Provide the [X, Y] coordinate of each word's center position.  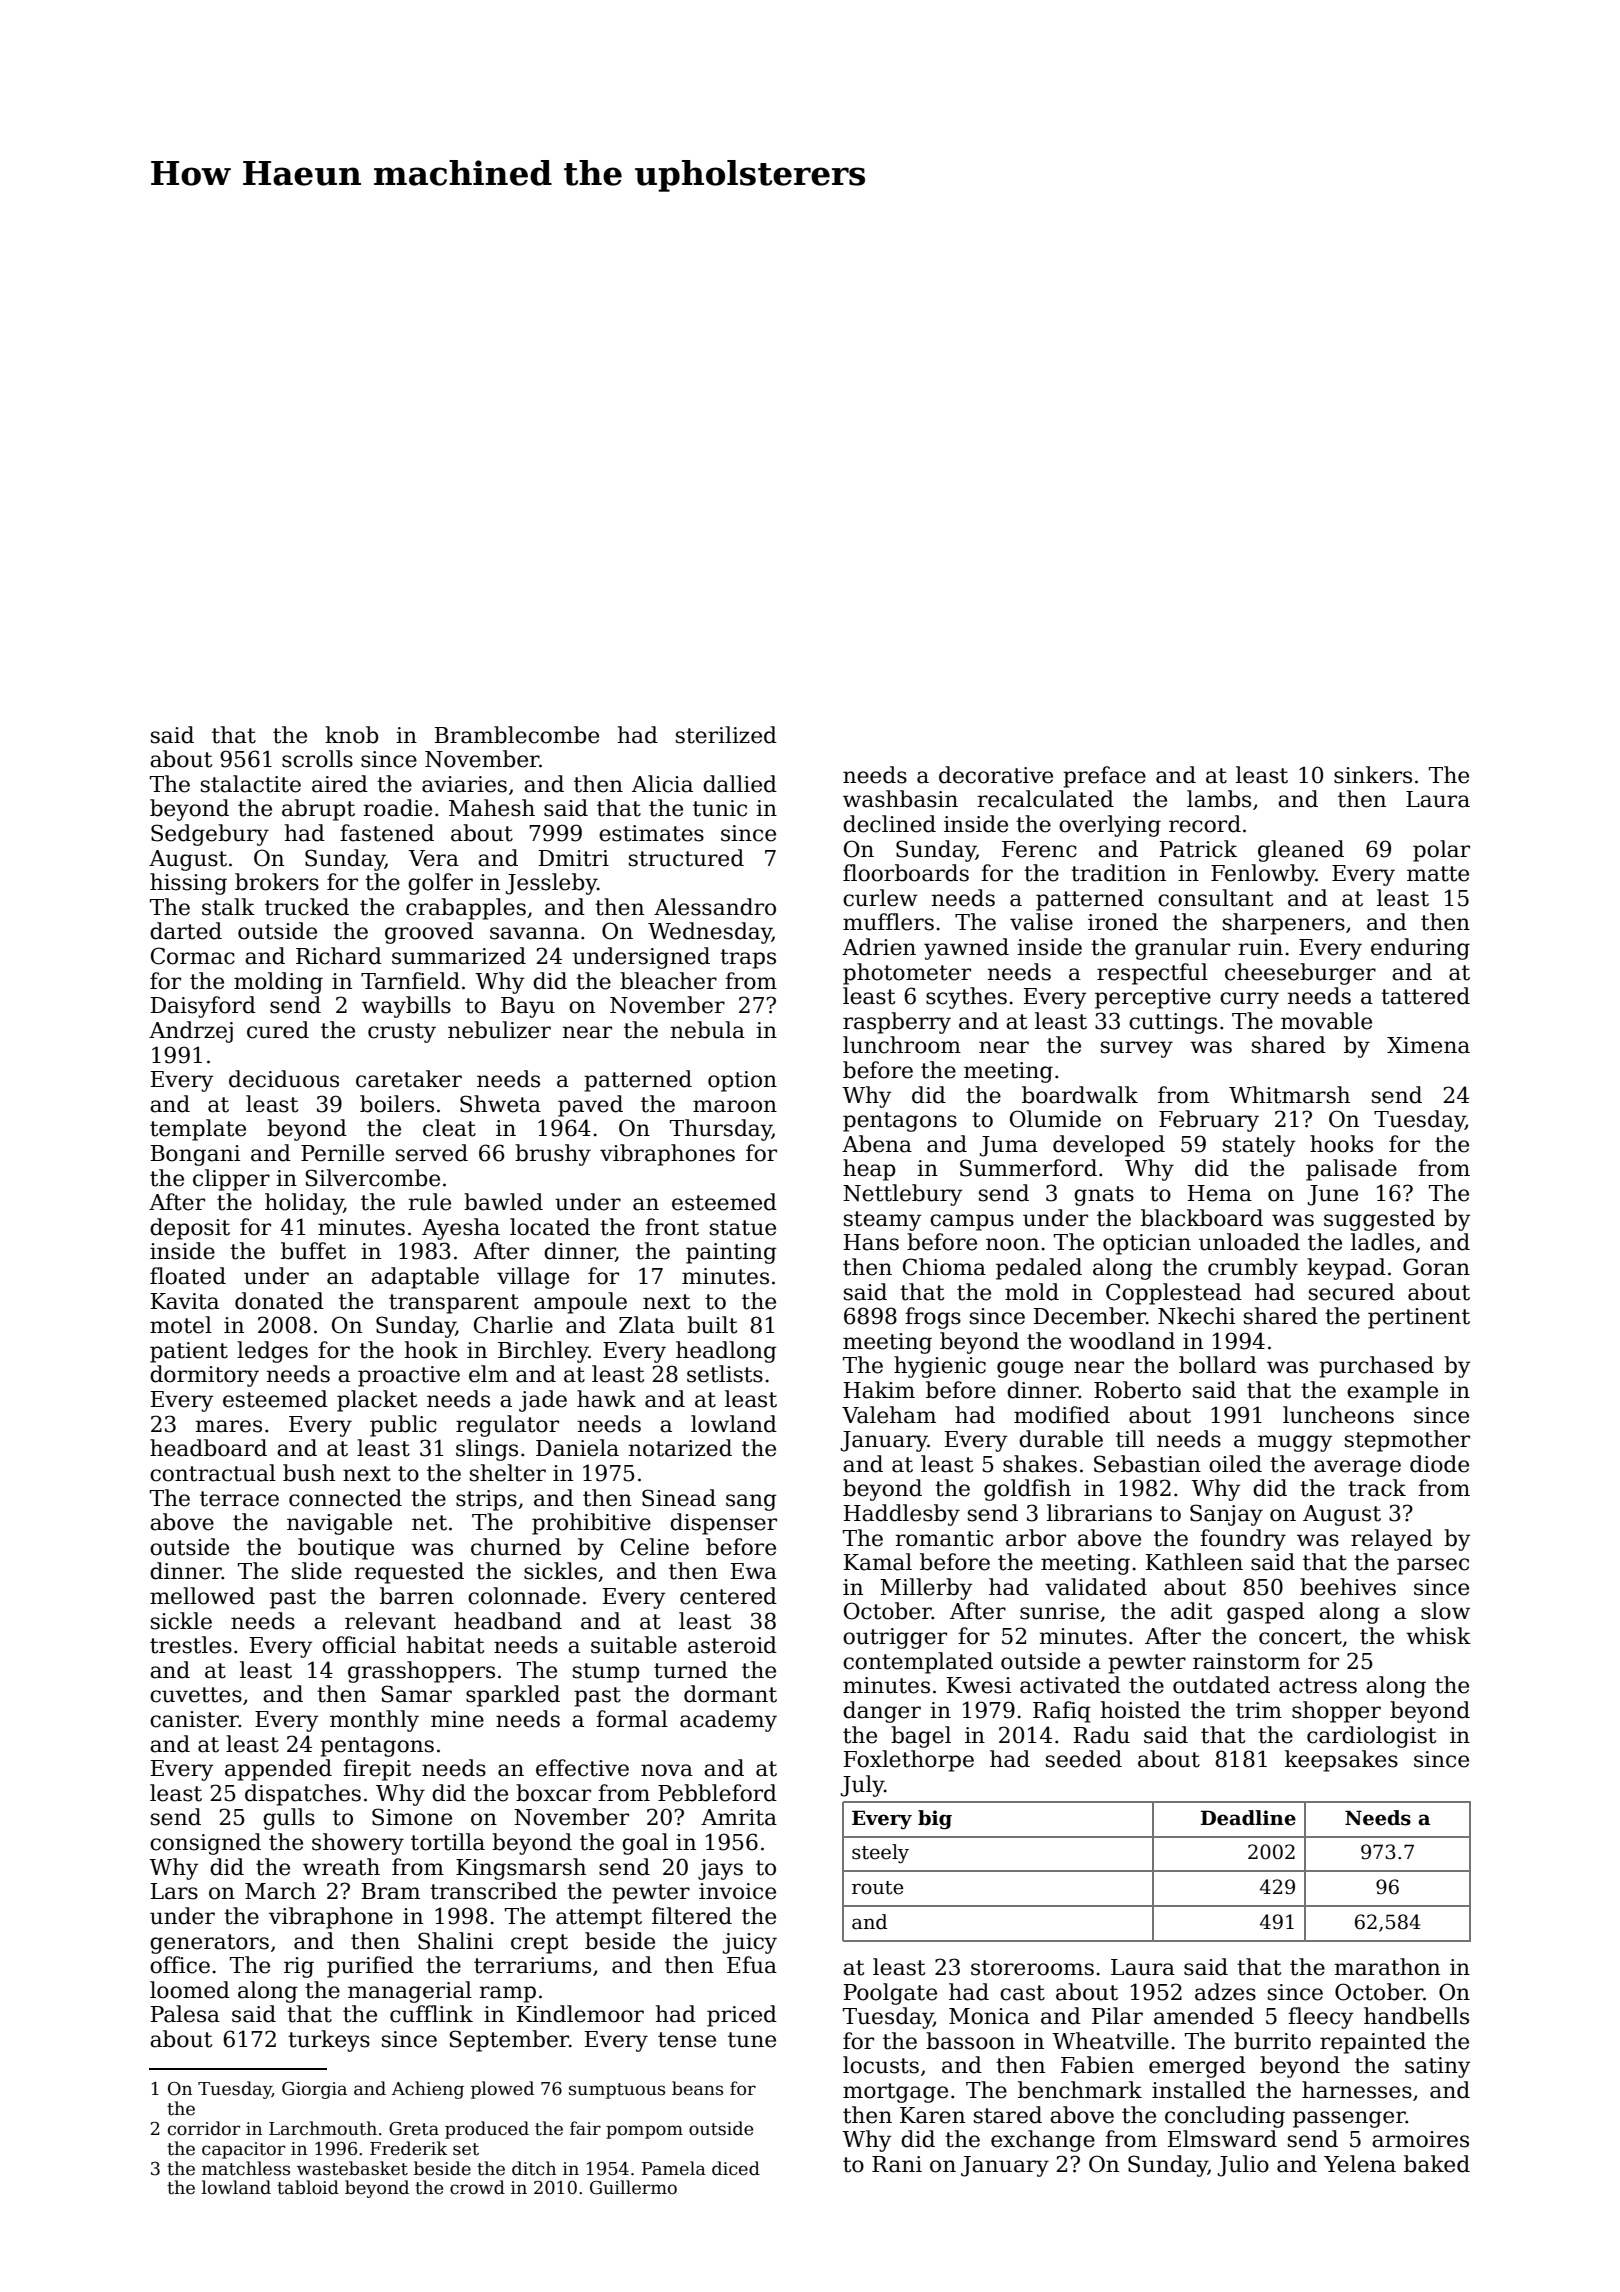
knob [352, 735]
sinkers [1373, 775]
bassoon [970, 2041]
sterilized [726, 735]
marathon [1387, 1967]
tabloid [308, 2187]
